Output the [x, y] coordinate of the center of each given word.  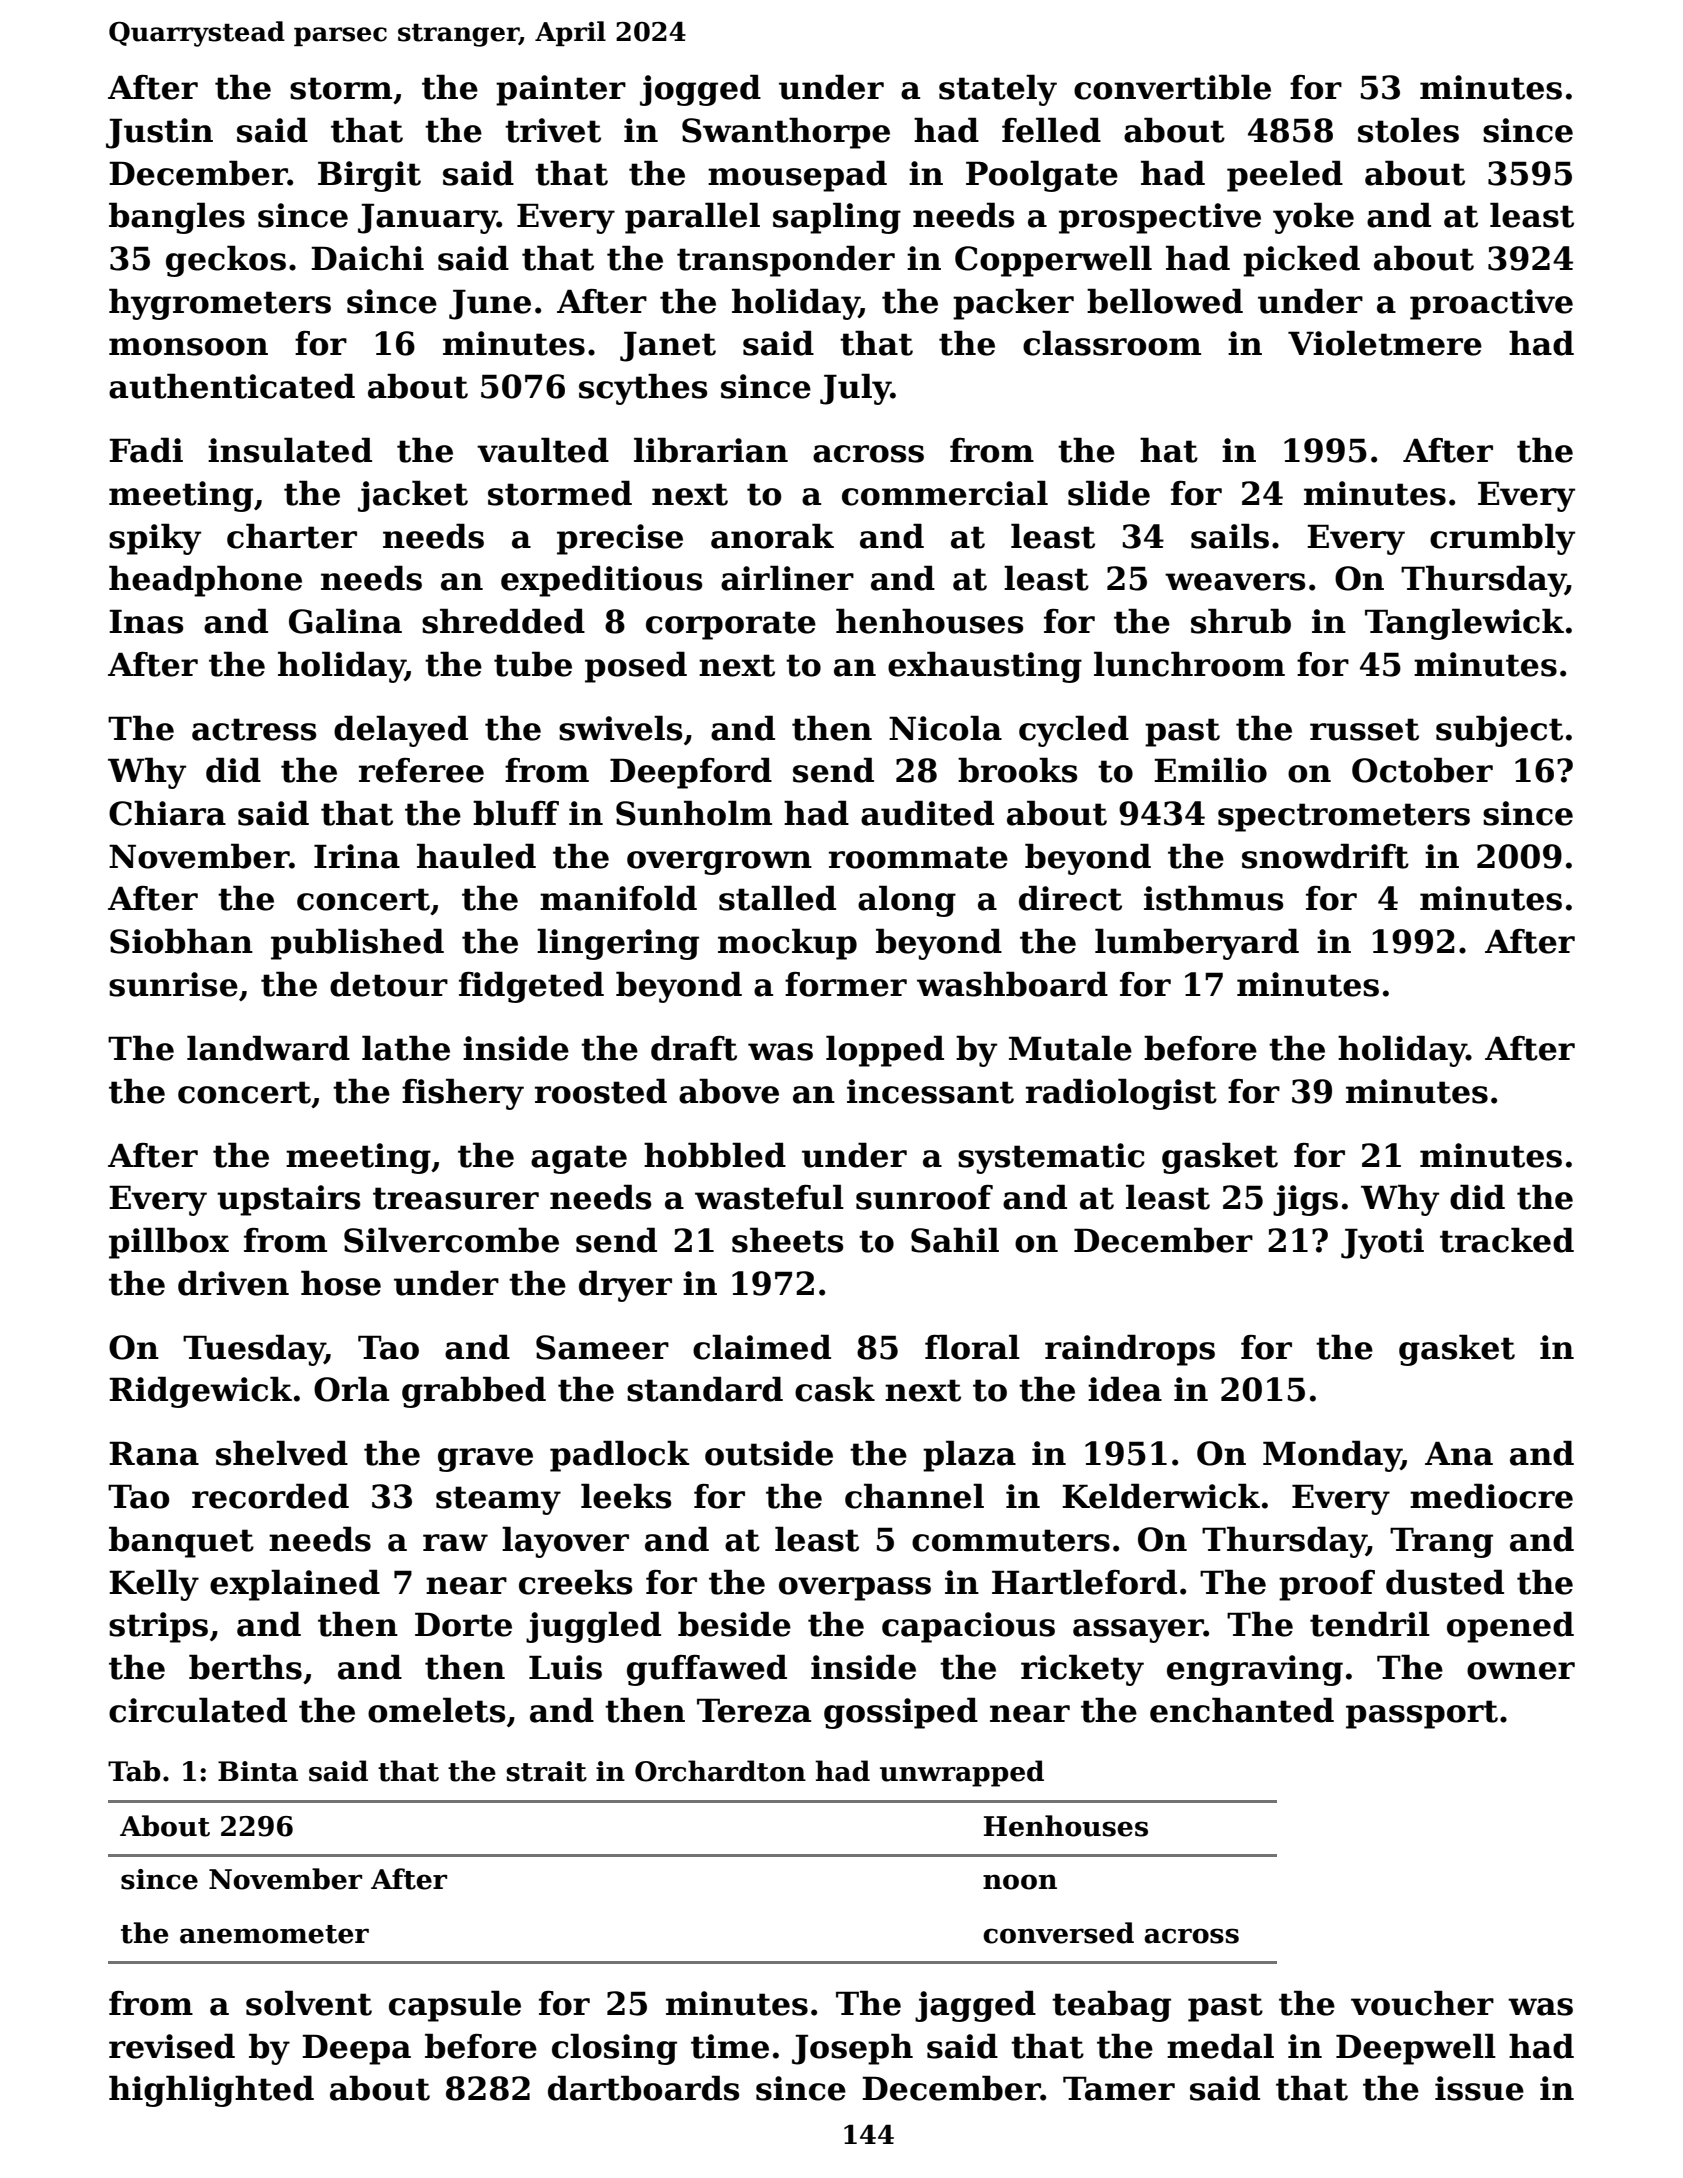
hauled [476, 856]
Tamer [1119, 2088]
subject [1499, 731]
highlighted [211, 2091]
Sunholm [694, 813]
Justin [159, 133]
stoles [1408, 130]
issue [1479, 2088]
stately [998, 90]
